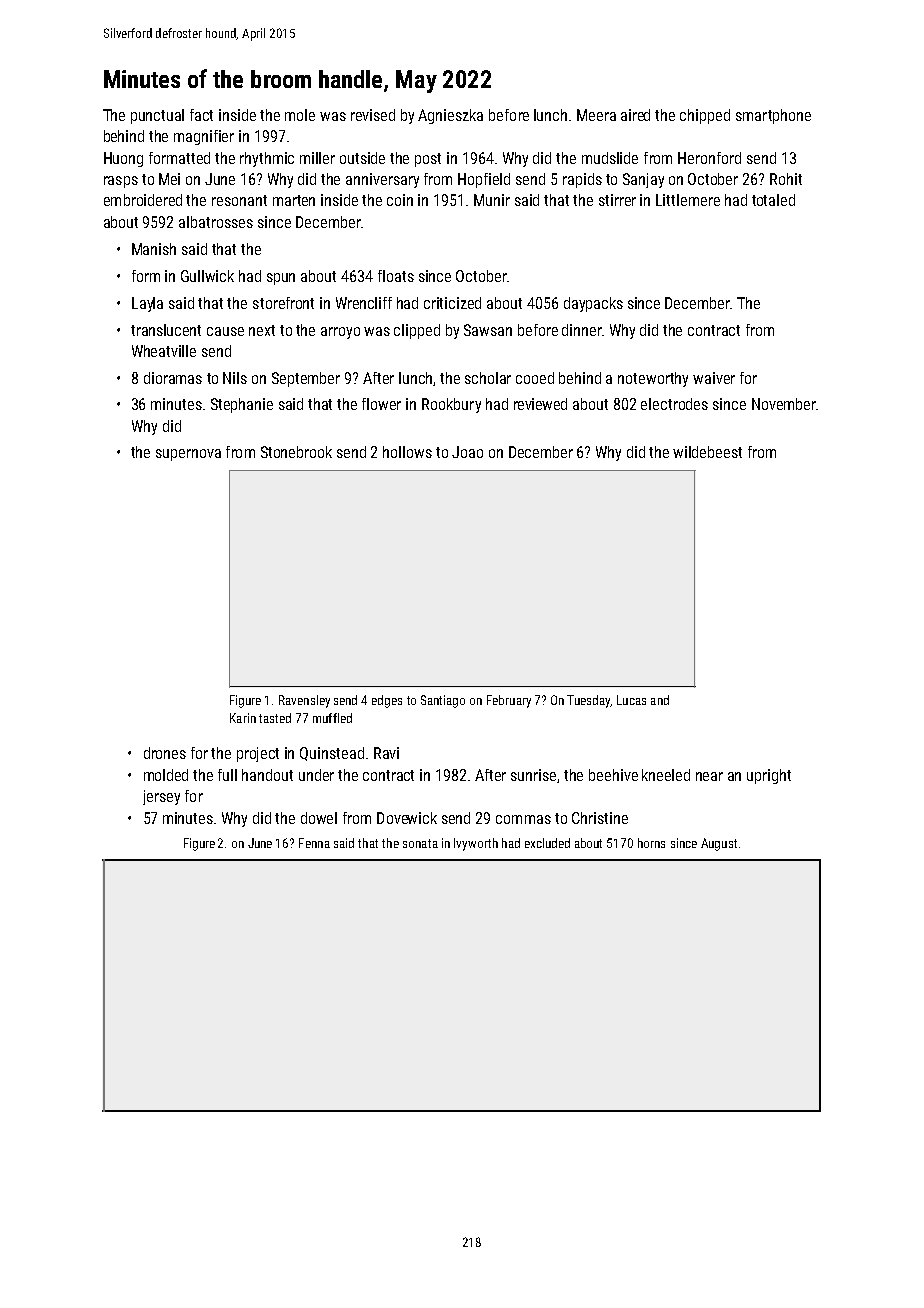  What do you see at coordinates (207, 276) in the screenshot?
I see `Gullwick` at bounding box center [207, 276].
